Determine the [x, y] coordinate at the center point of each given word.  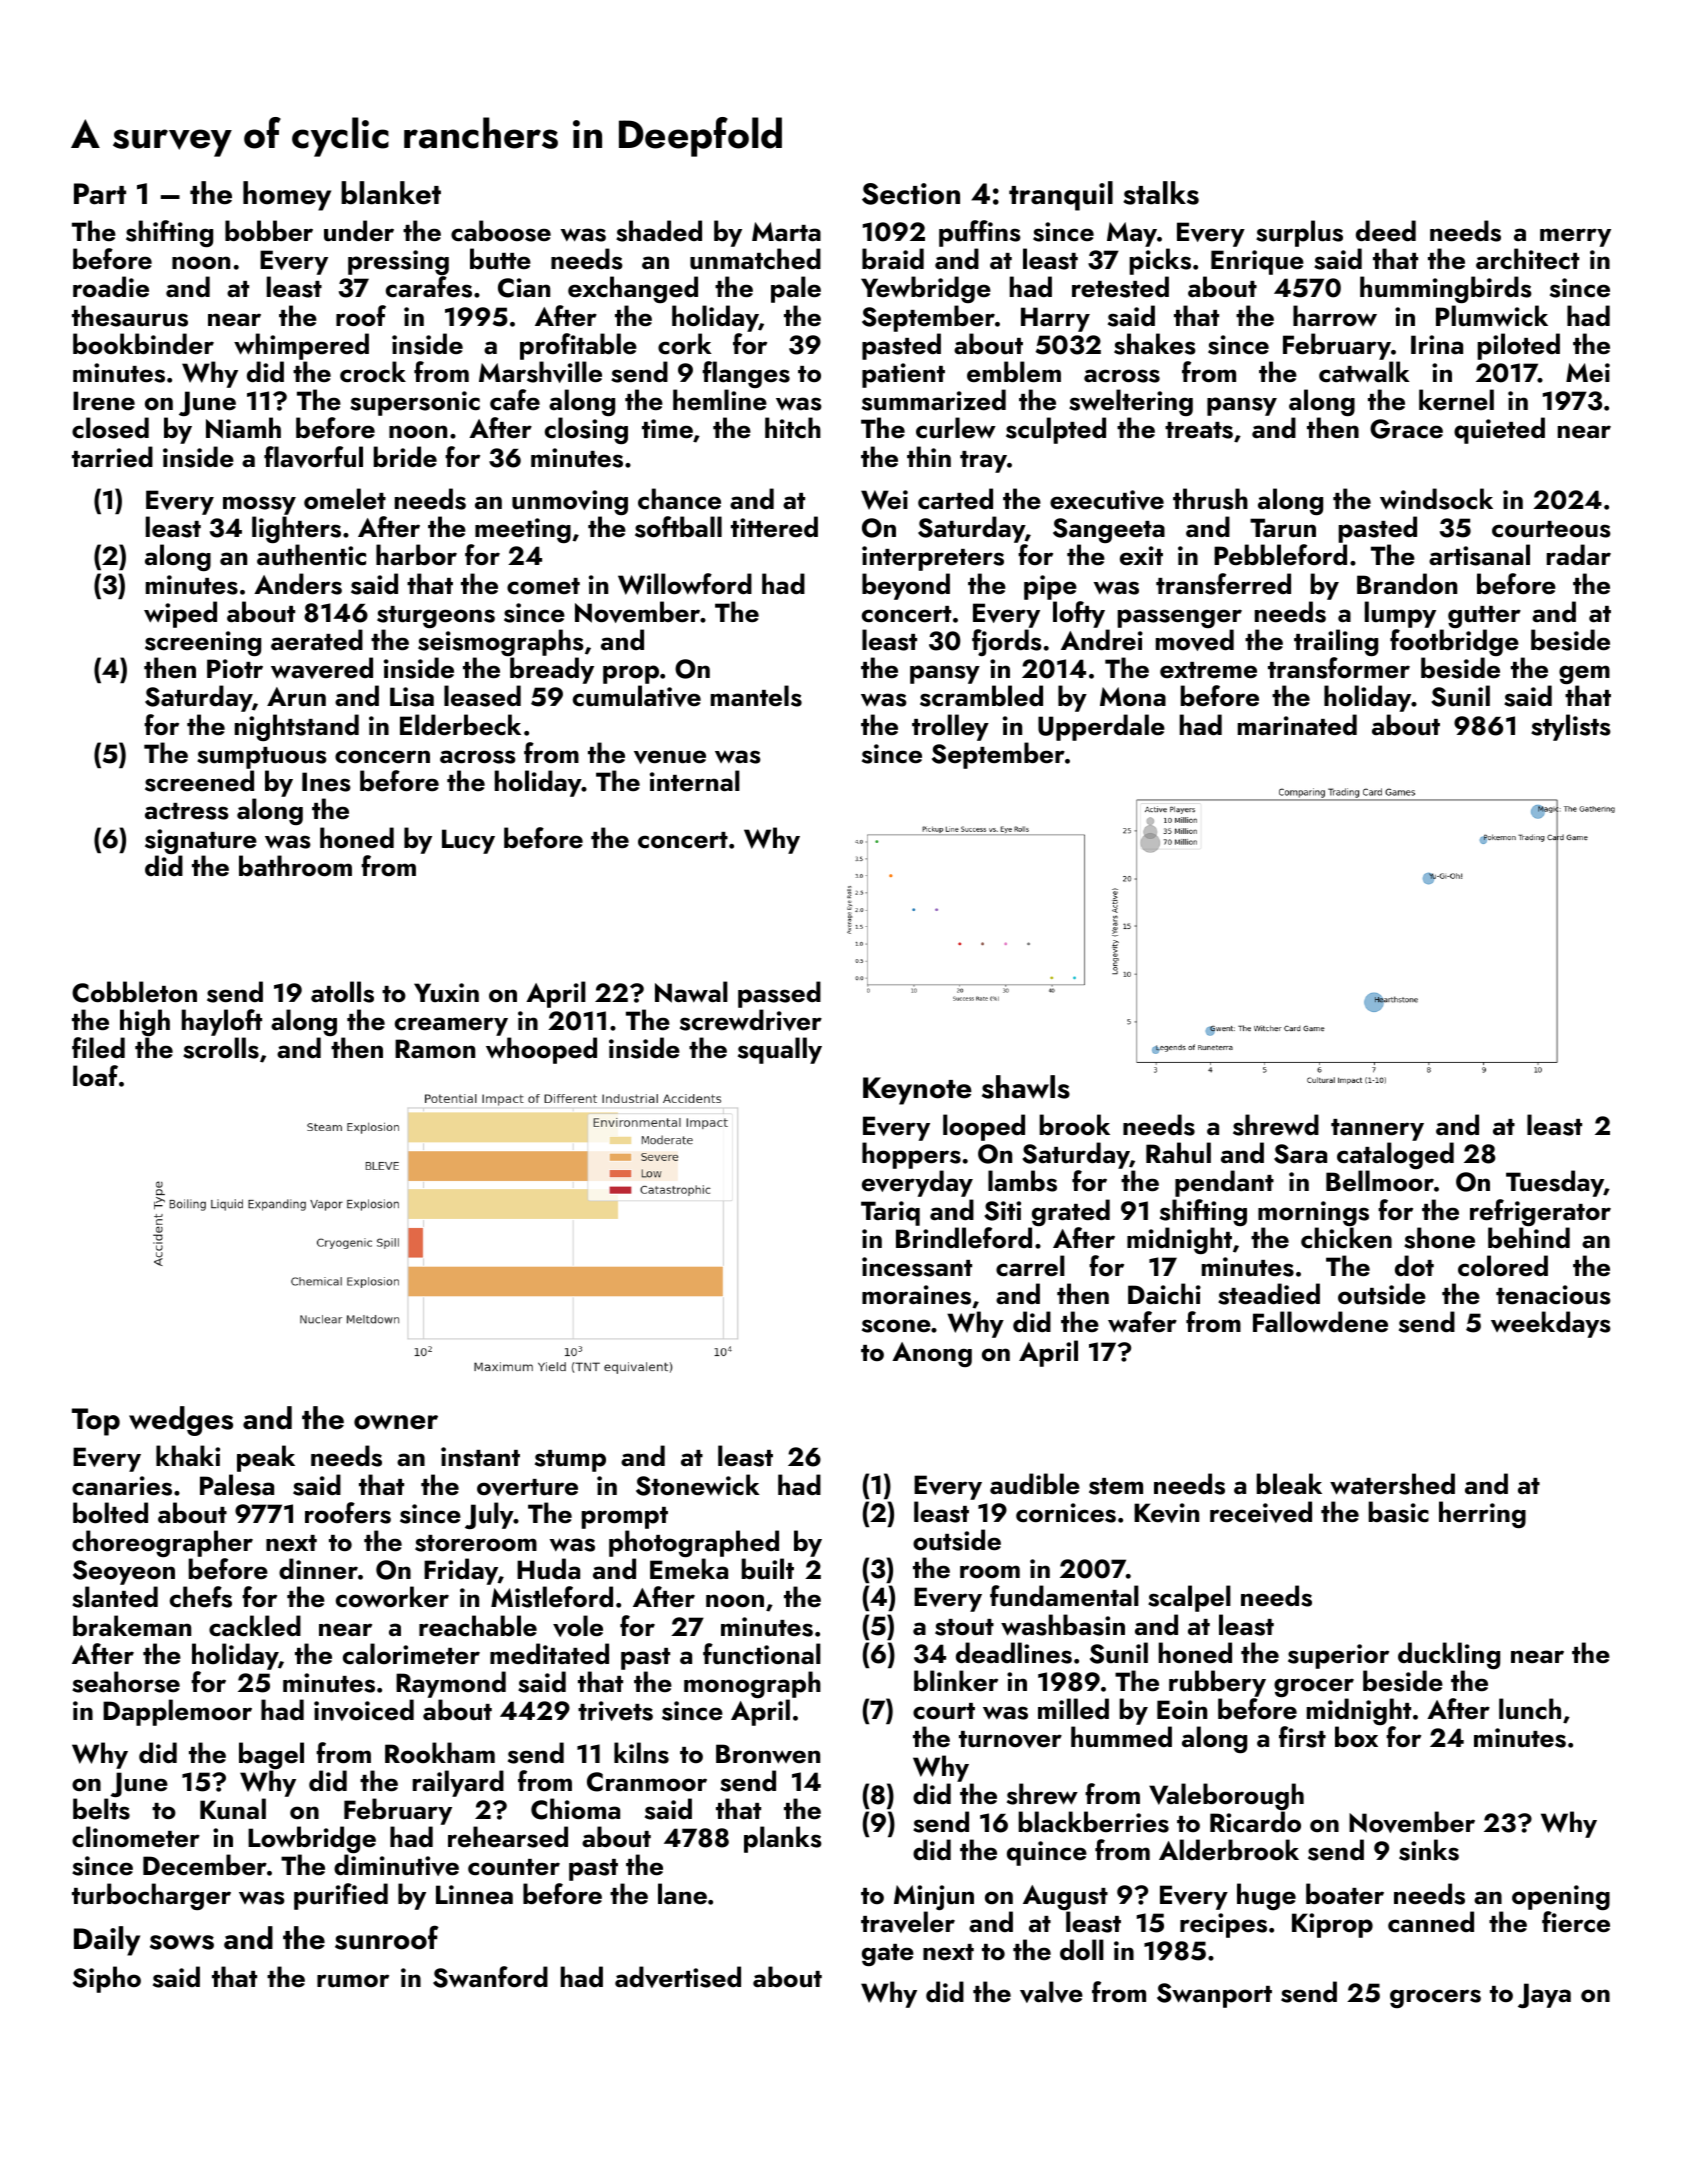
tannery [1377, 1130]
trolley [950, 727]
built [768, 1569]
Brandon [1407, 584]
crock [373, 372]
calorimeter [411, 1654]
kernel [1456, 400]
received [1261, 1512]
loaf [95, 1076]
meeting [523, 530]
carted [955, 499]
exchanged [633, 289]
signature [201, 841]
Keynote [917, 1091]
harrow [1335, 316]
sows [182, 1942]
